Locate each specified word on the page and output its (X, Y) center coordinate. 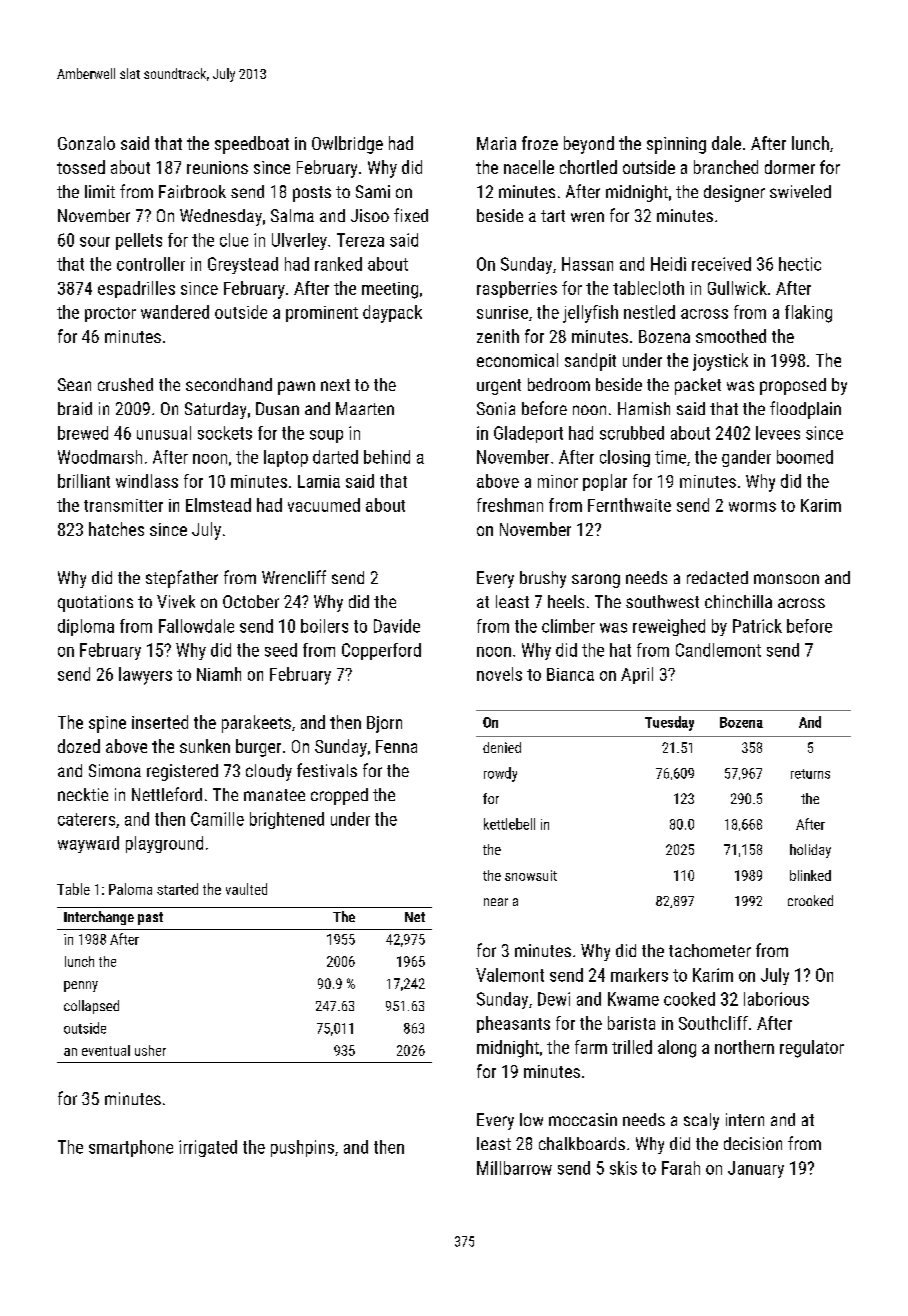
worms (752, 507)
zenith (498, 336)
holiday (810, 851)
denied (502, 747)
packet (698, 386)
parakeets (256, 724)
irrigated (208, 1148)
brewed (83, 433)
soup (326, 436)
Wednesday (221, 217)
